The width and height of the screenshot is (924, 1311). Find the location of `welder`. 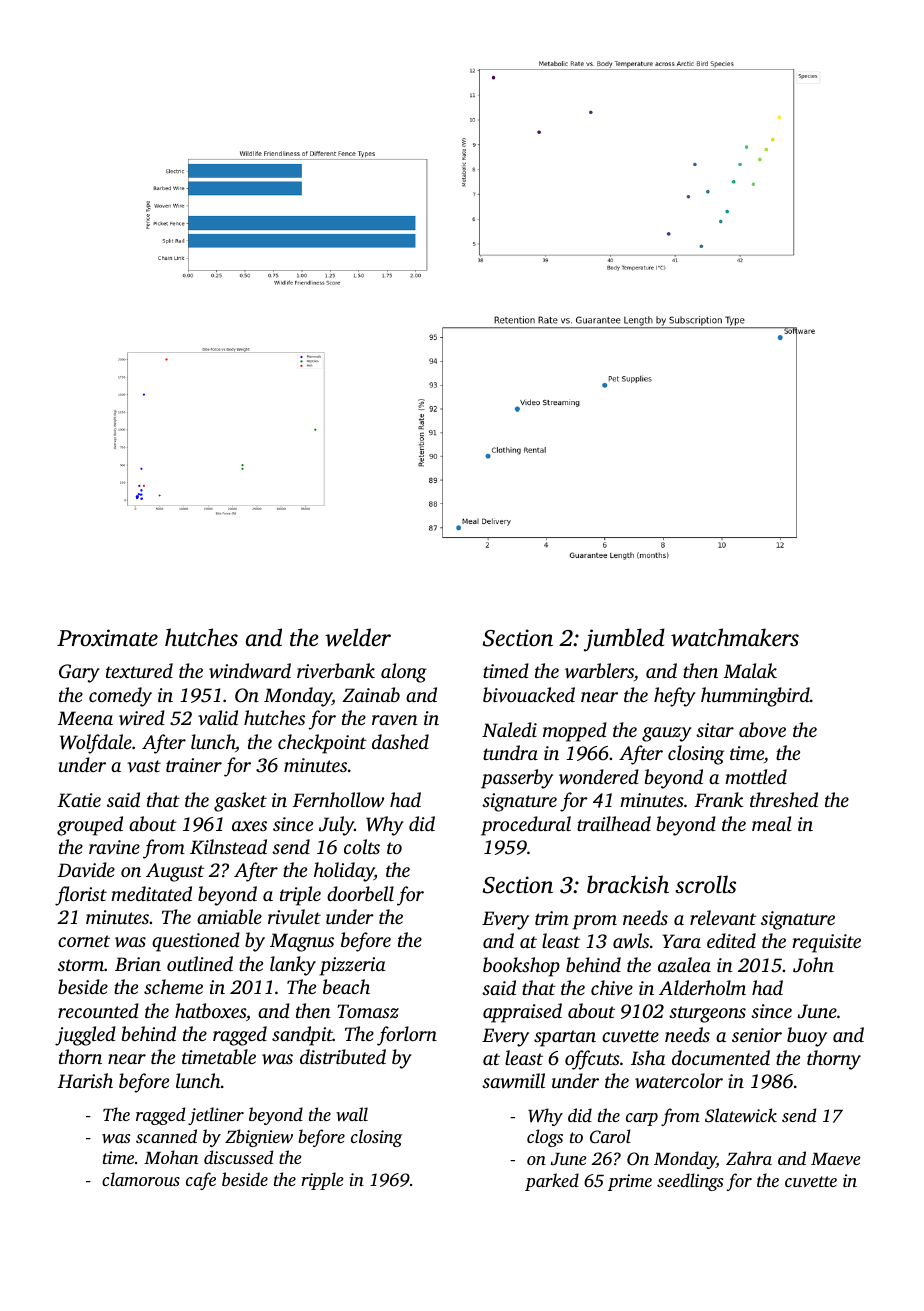

welder is located at coordinates (358, 637).
